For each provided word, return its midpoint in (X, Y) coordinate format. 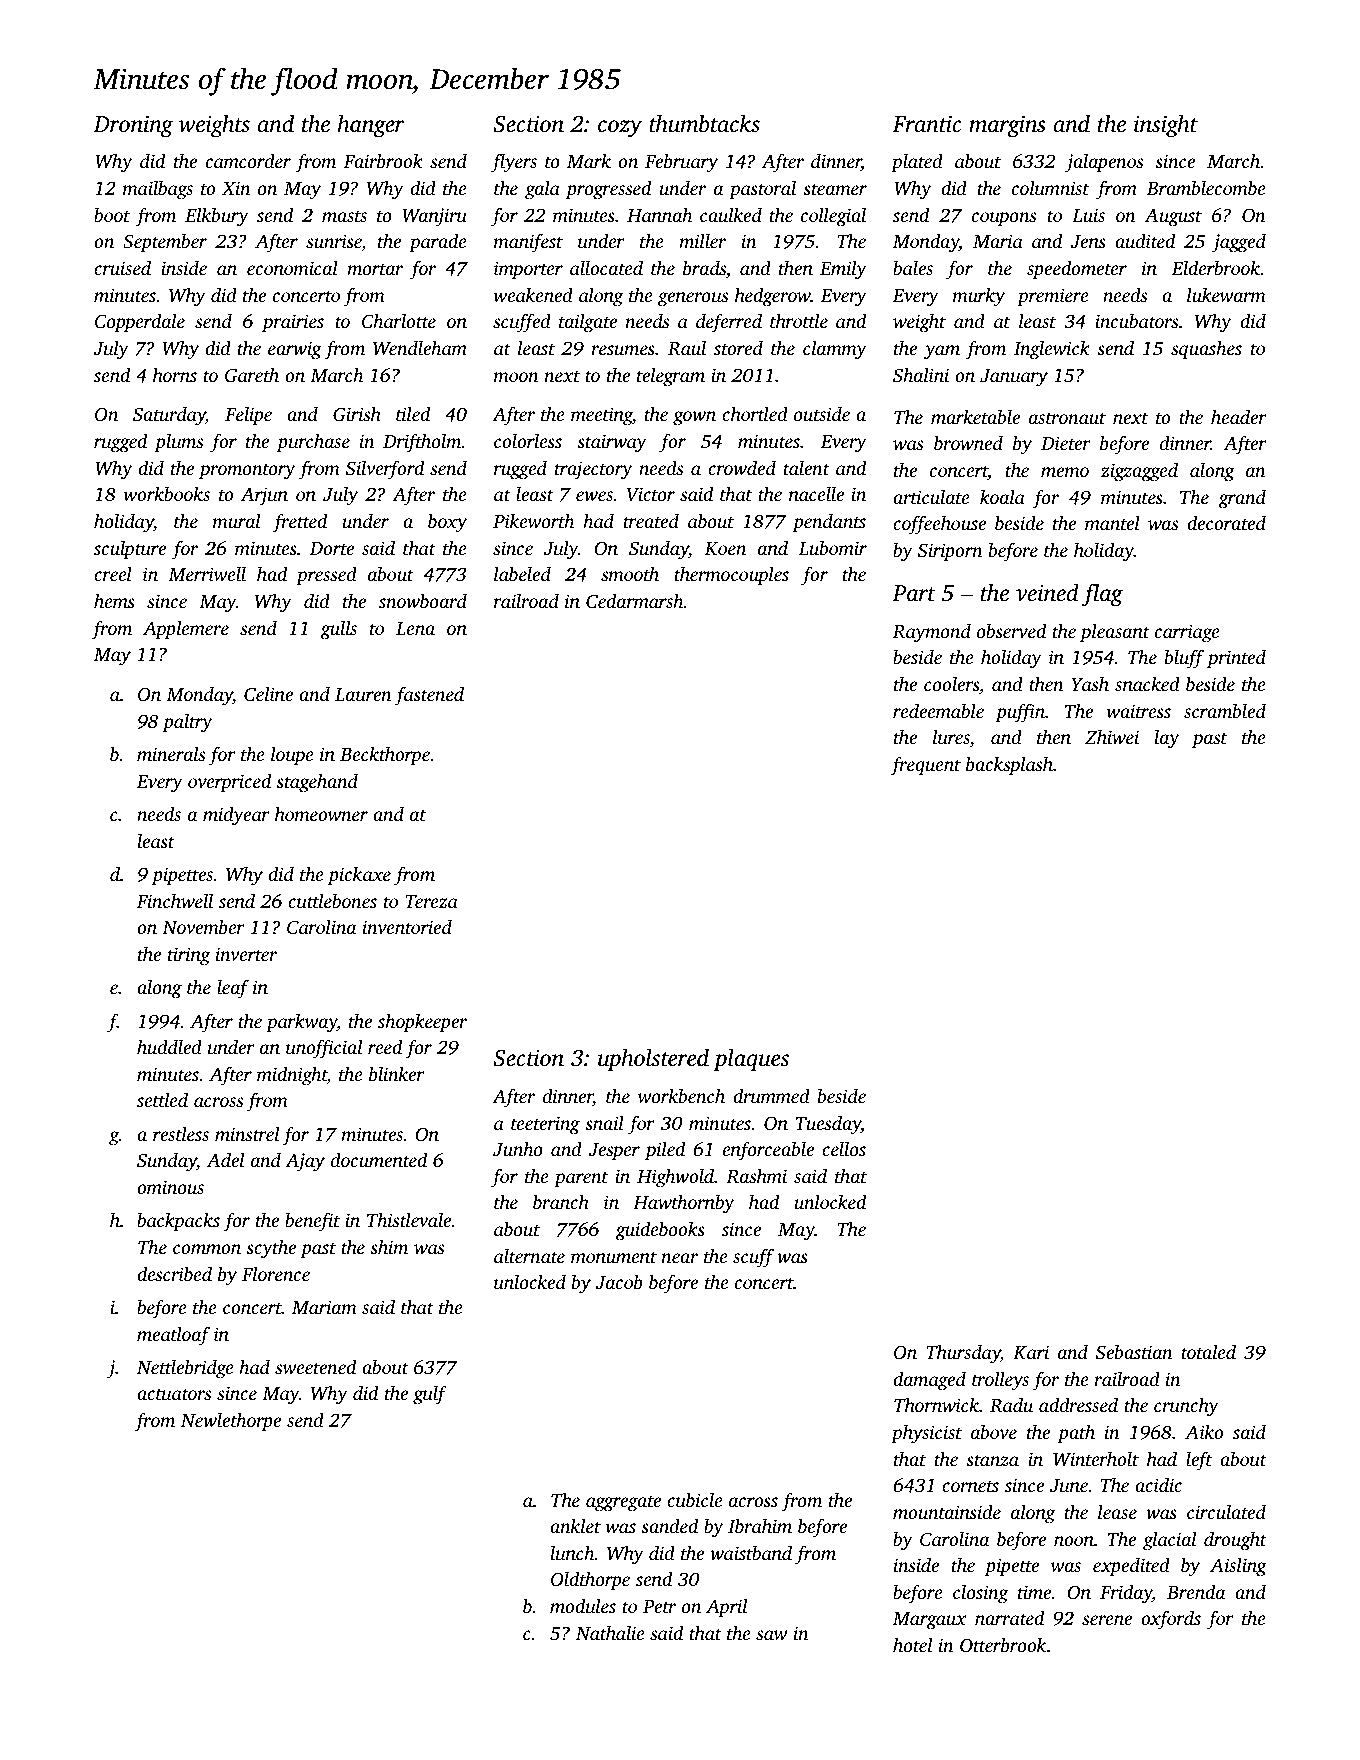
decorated (1226, 522)
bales (913, 268)
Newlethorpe (231, 1421)
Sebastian (1134, 1352)
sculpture (130, 549)
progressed (608, 190)
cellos (844, 1148)
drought (1235, 1541)
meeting (601, 416)
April (726, 1607)
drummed (771, 1095)
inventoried (407, 927)
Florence (276, 1273)
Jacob (619, 1282)
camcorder (248, 160)
